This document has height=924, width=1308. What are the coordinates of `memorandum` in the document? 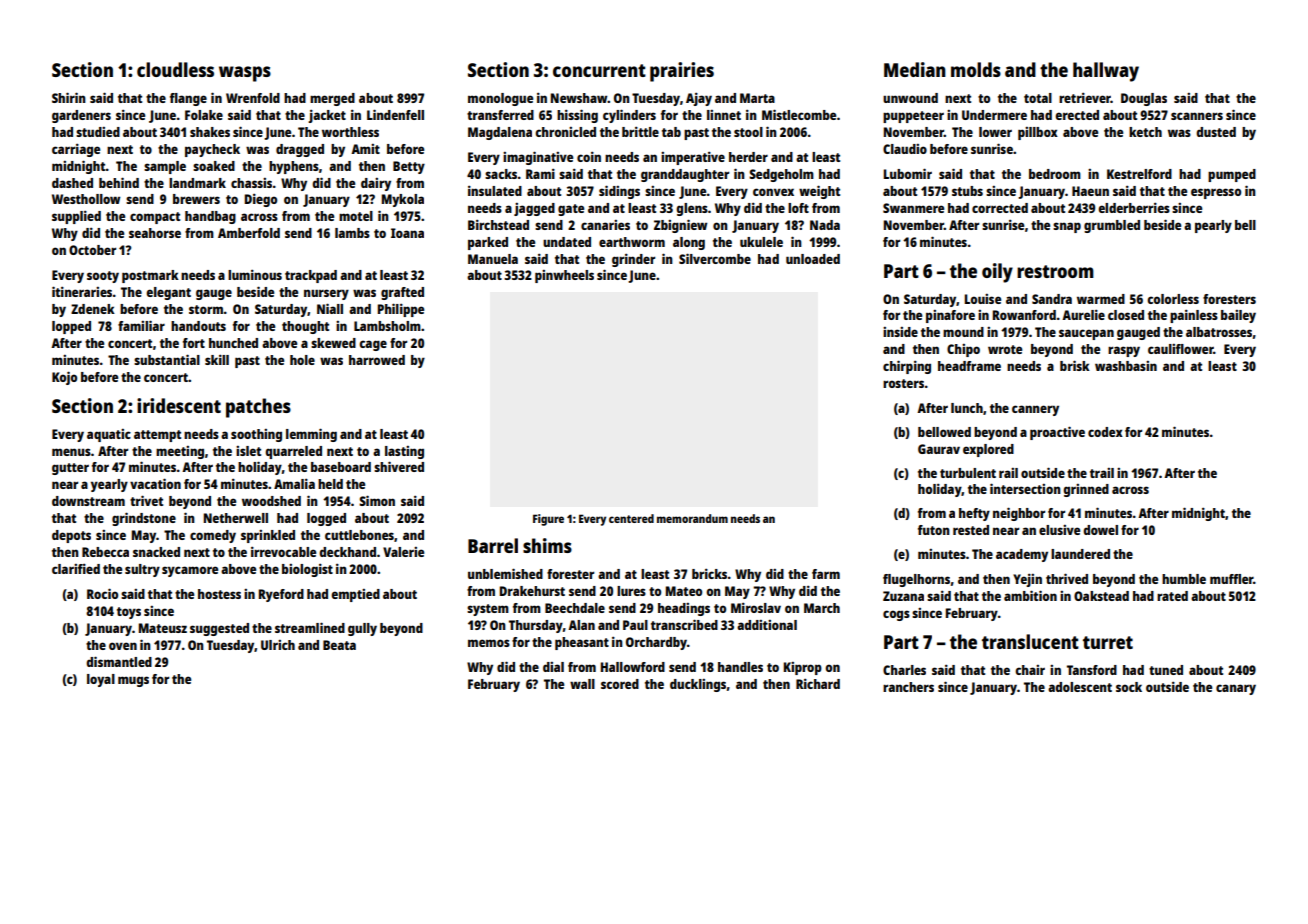 It's located at (692, 518).
